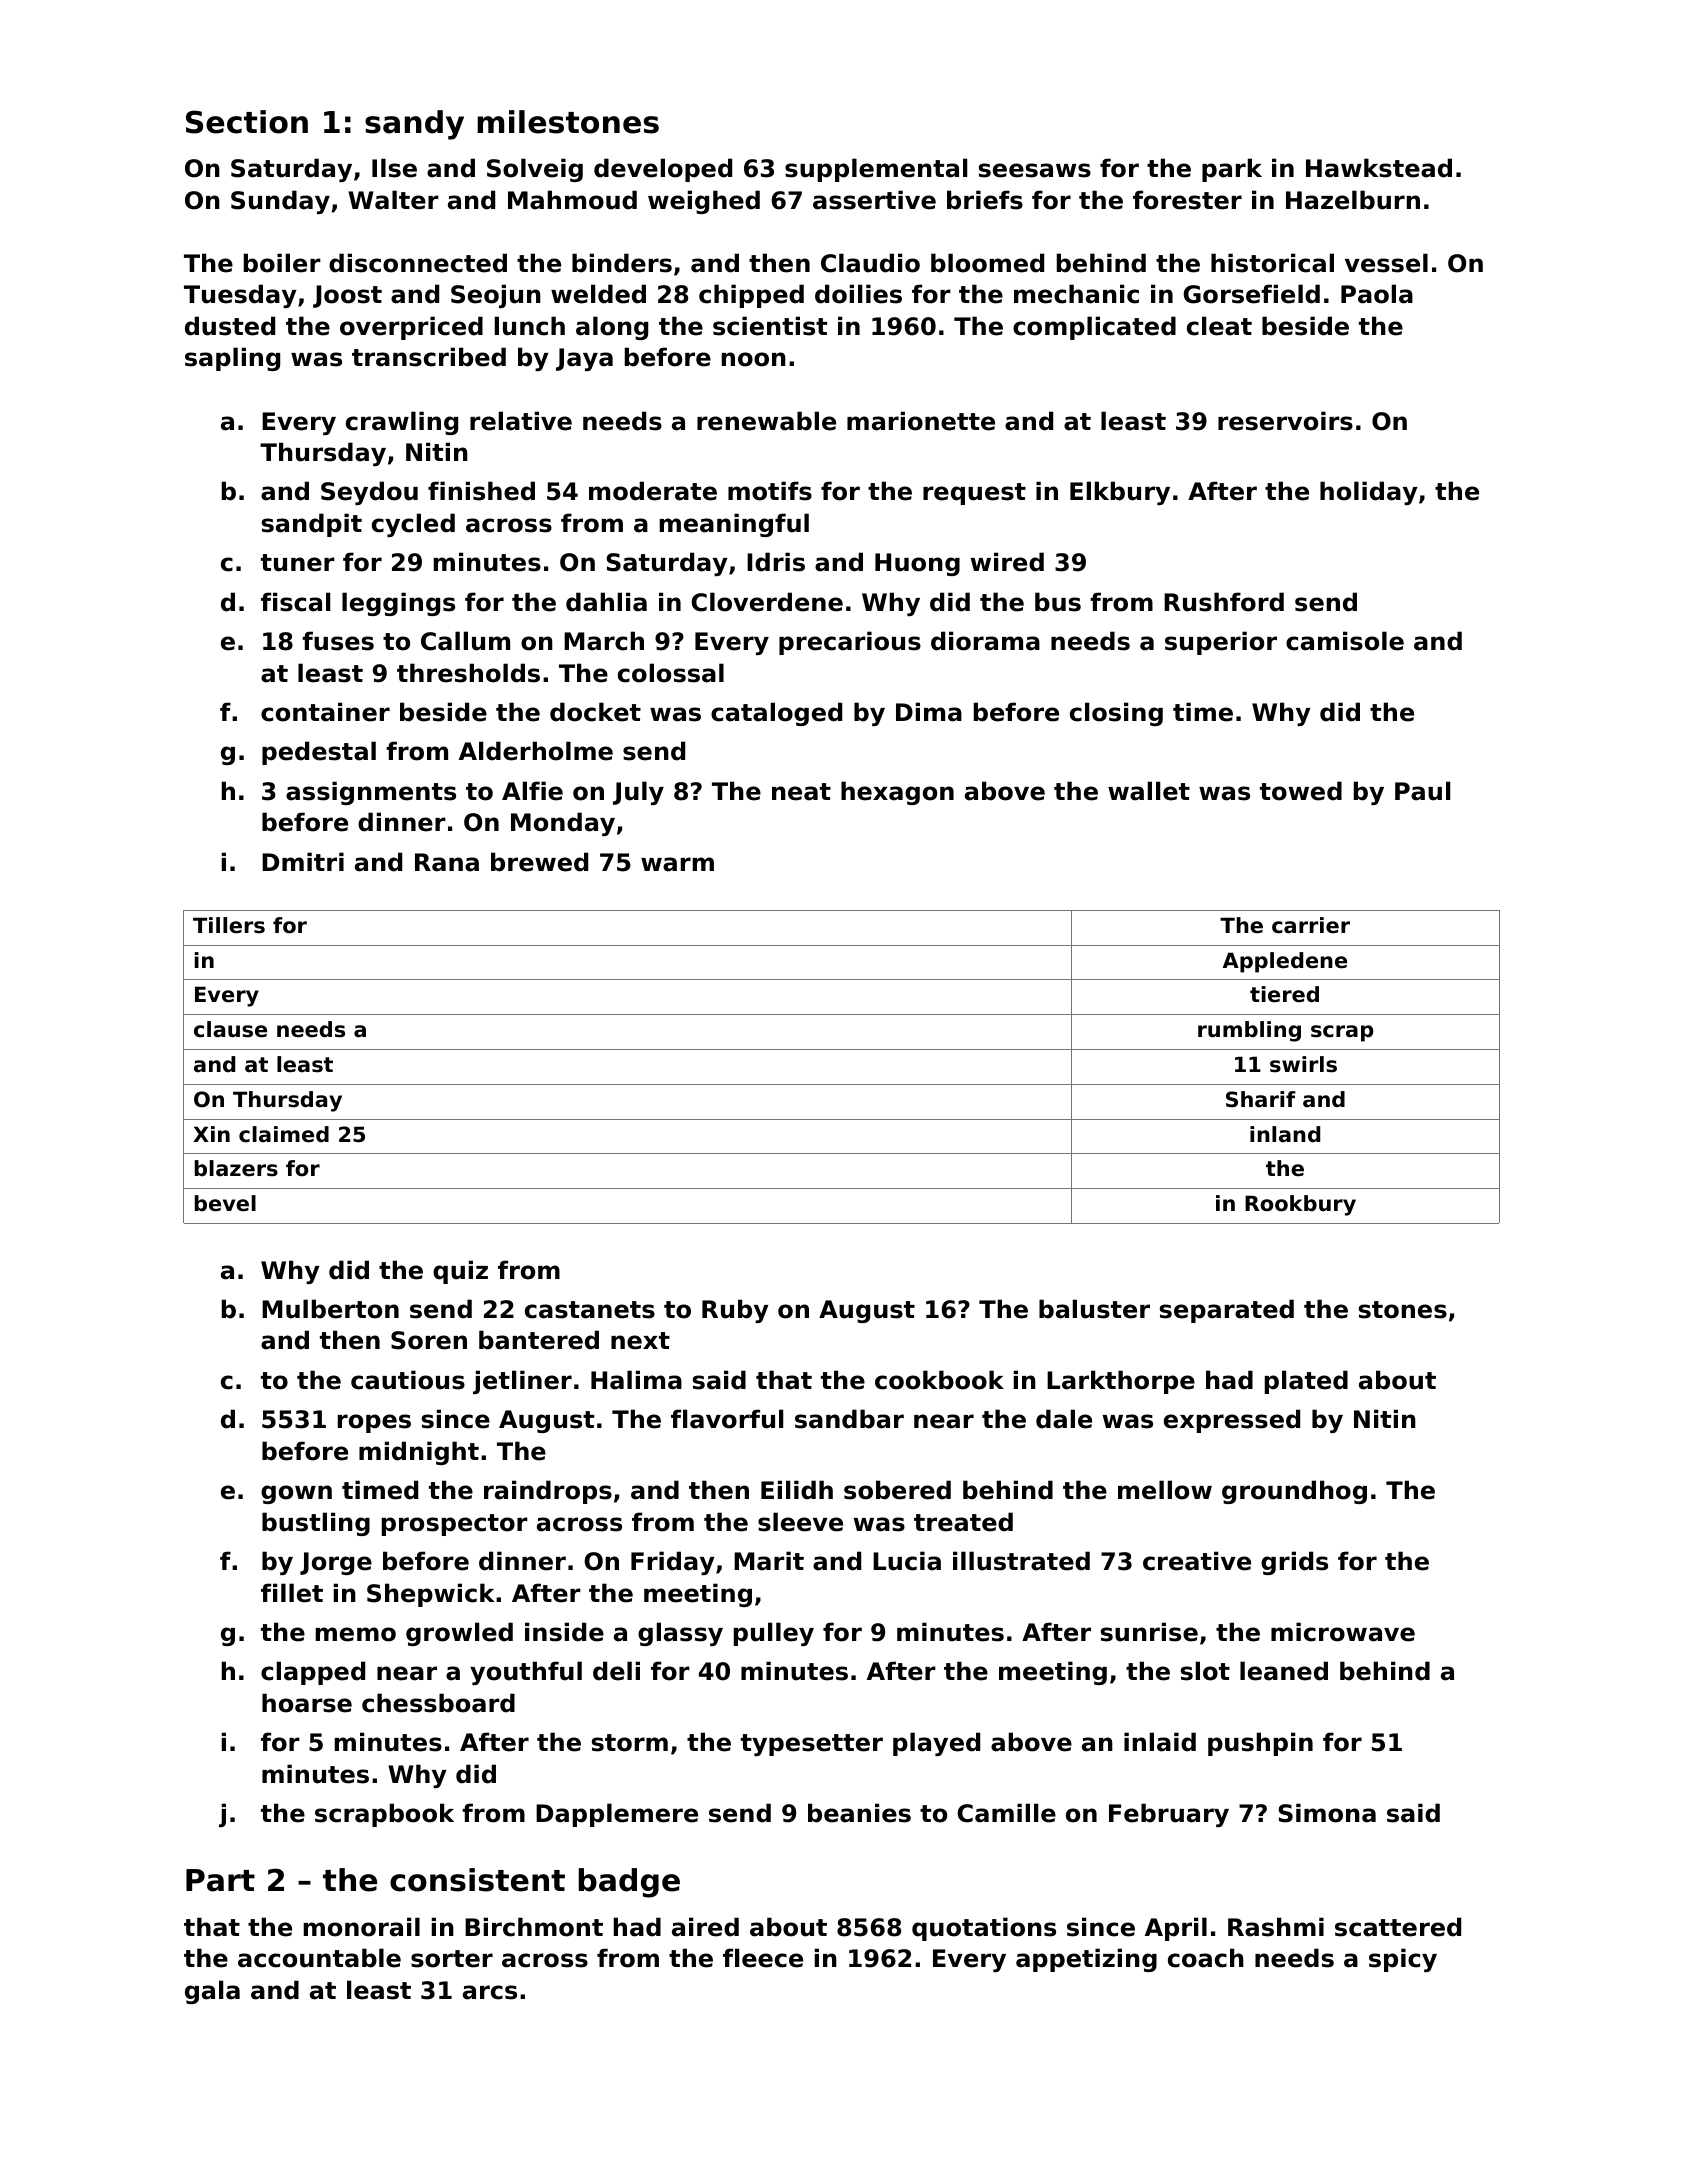 This image has height=2178, width=1683. I want to click on vessel, so click(1386, 263).
